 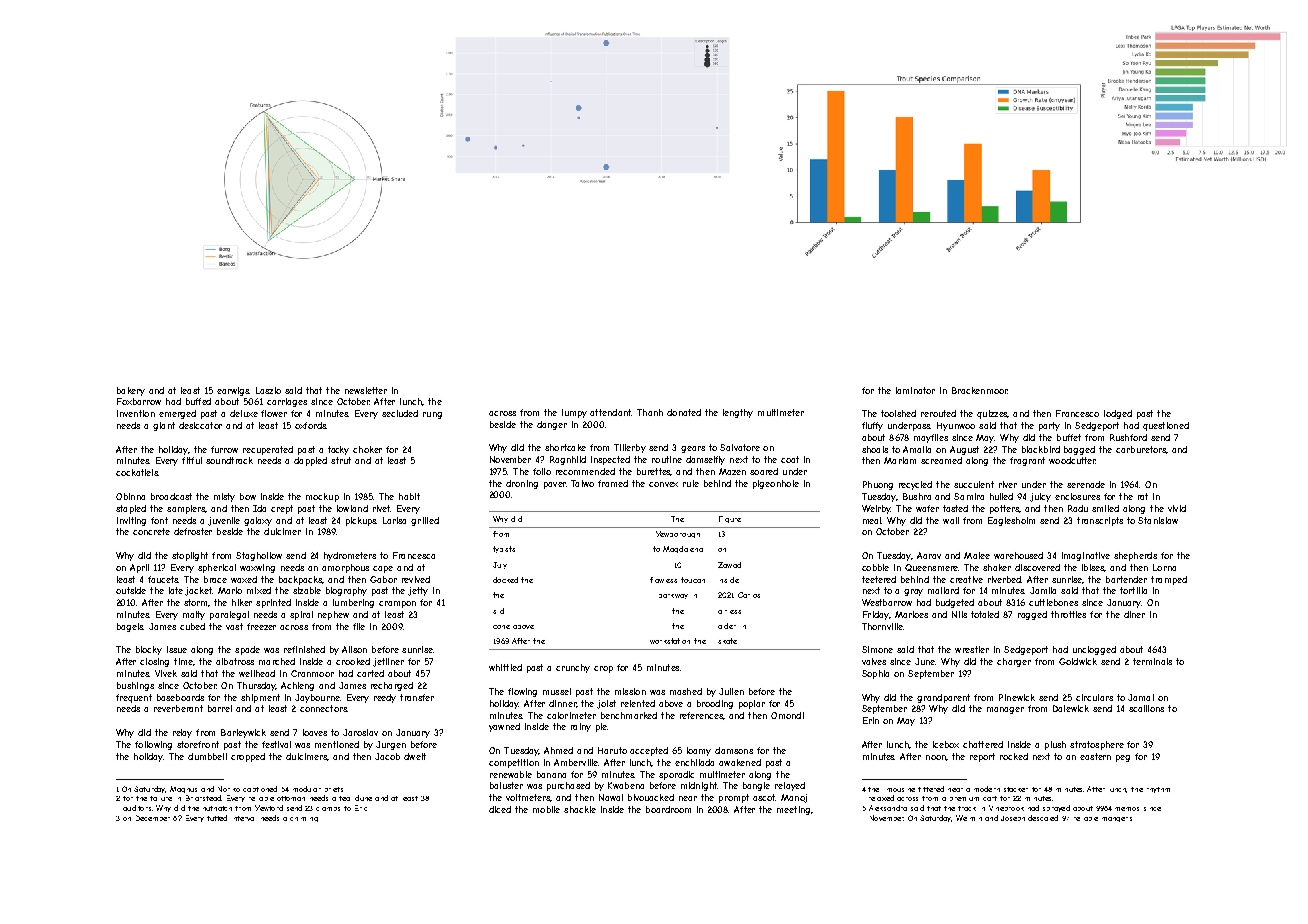 What do you see at coordinates (1158, 790) in the page?
I see `rhythm` at bounding box center [1158, 790].
